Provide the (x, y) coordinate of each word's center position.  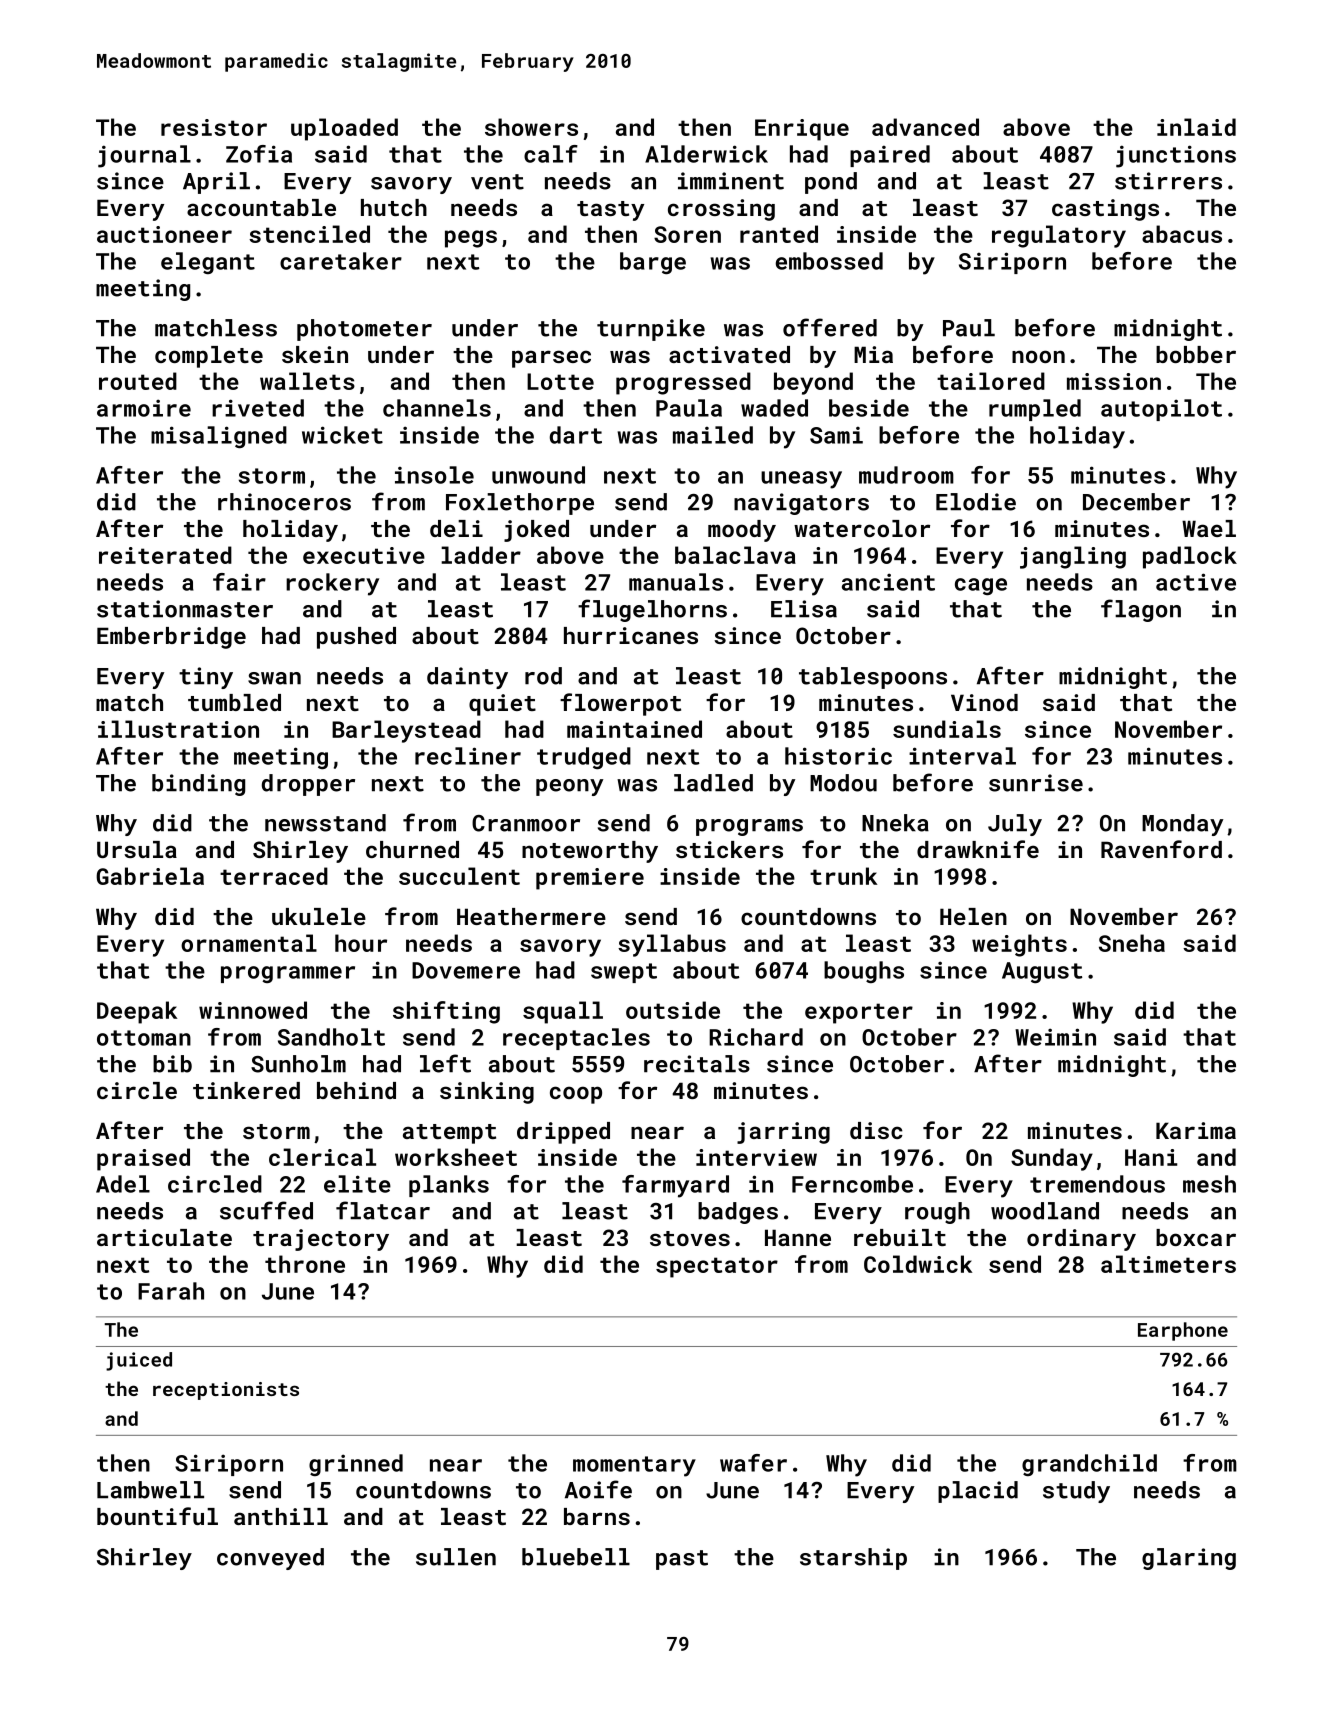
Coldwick (918, 1264)
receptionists (226, 1391)
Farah (171, 1291)
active (1196, 582)
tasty (610, 211)
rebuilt (900, 1237)
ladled (713, 783)
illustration (178, 729)
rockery (332, 584)
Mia (873, 354)
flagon (1141, 610)
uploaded (344, 129)
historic (838, 756)
